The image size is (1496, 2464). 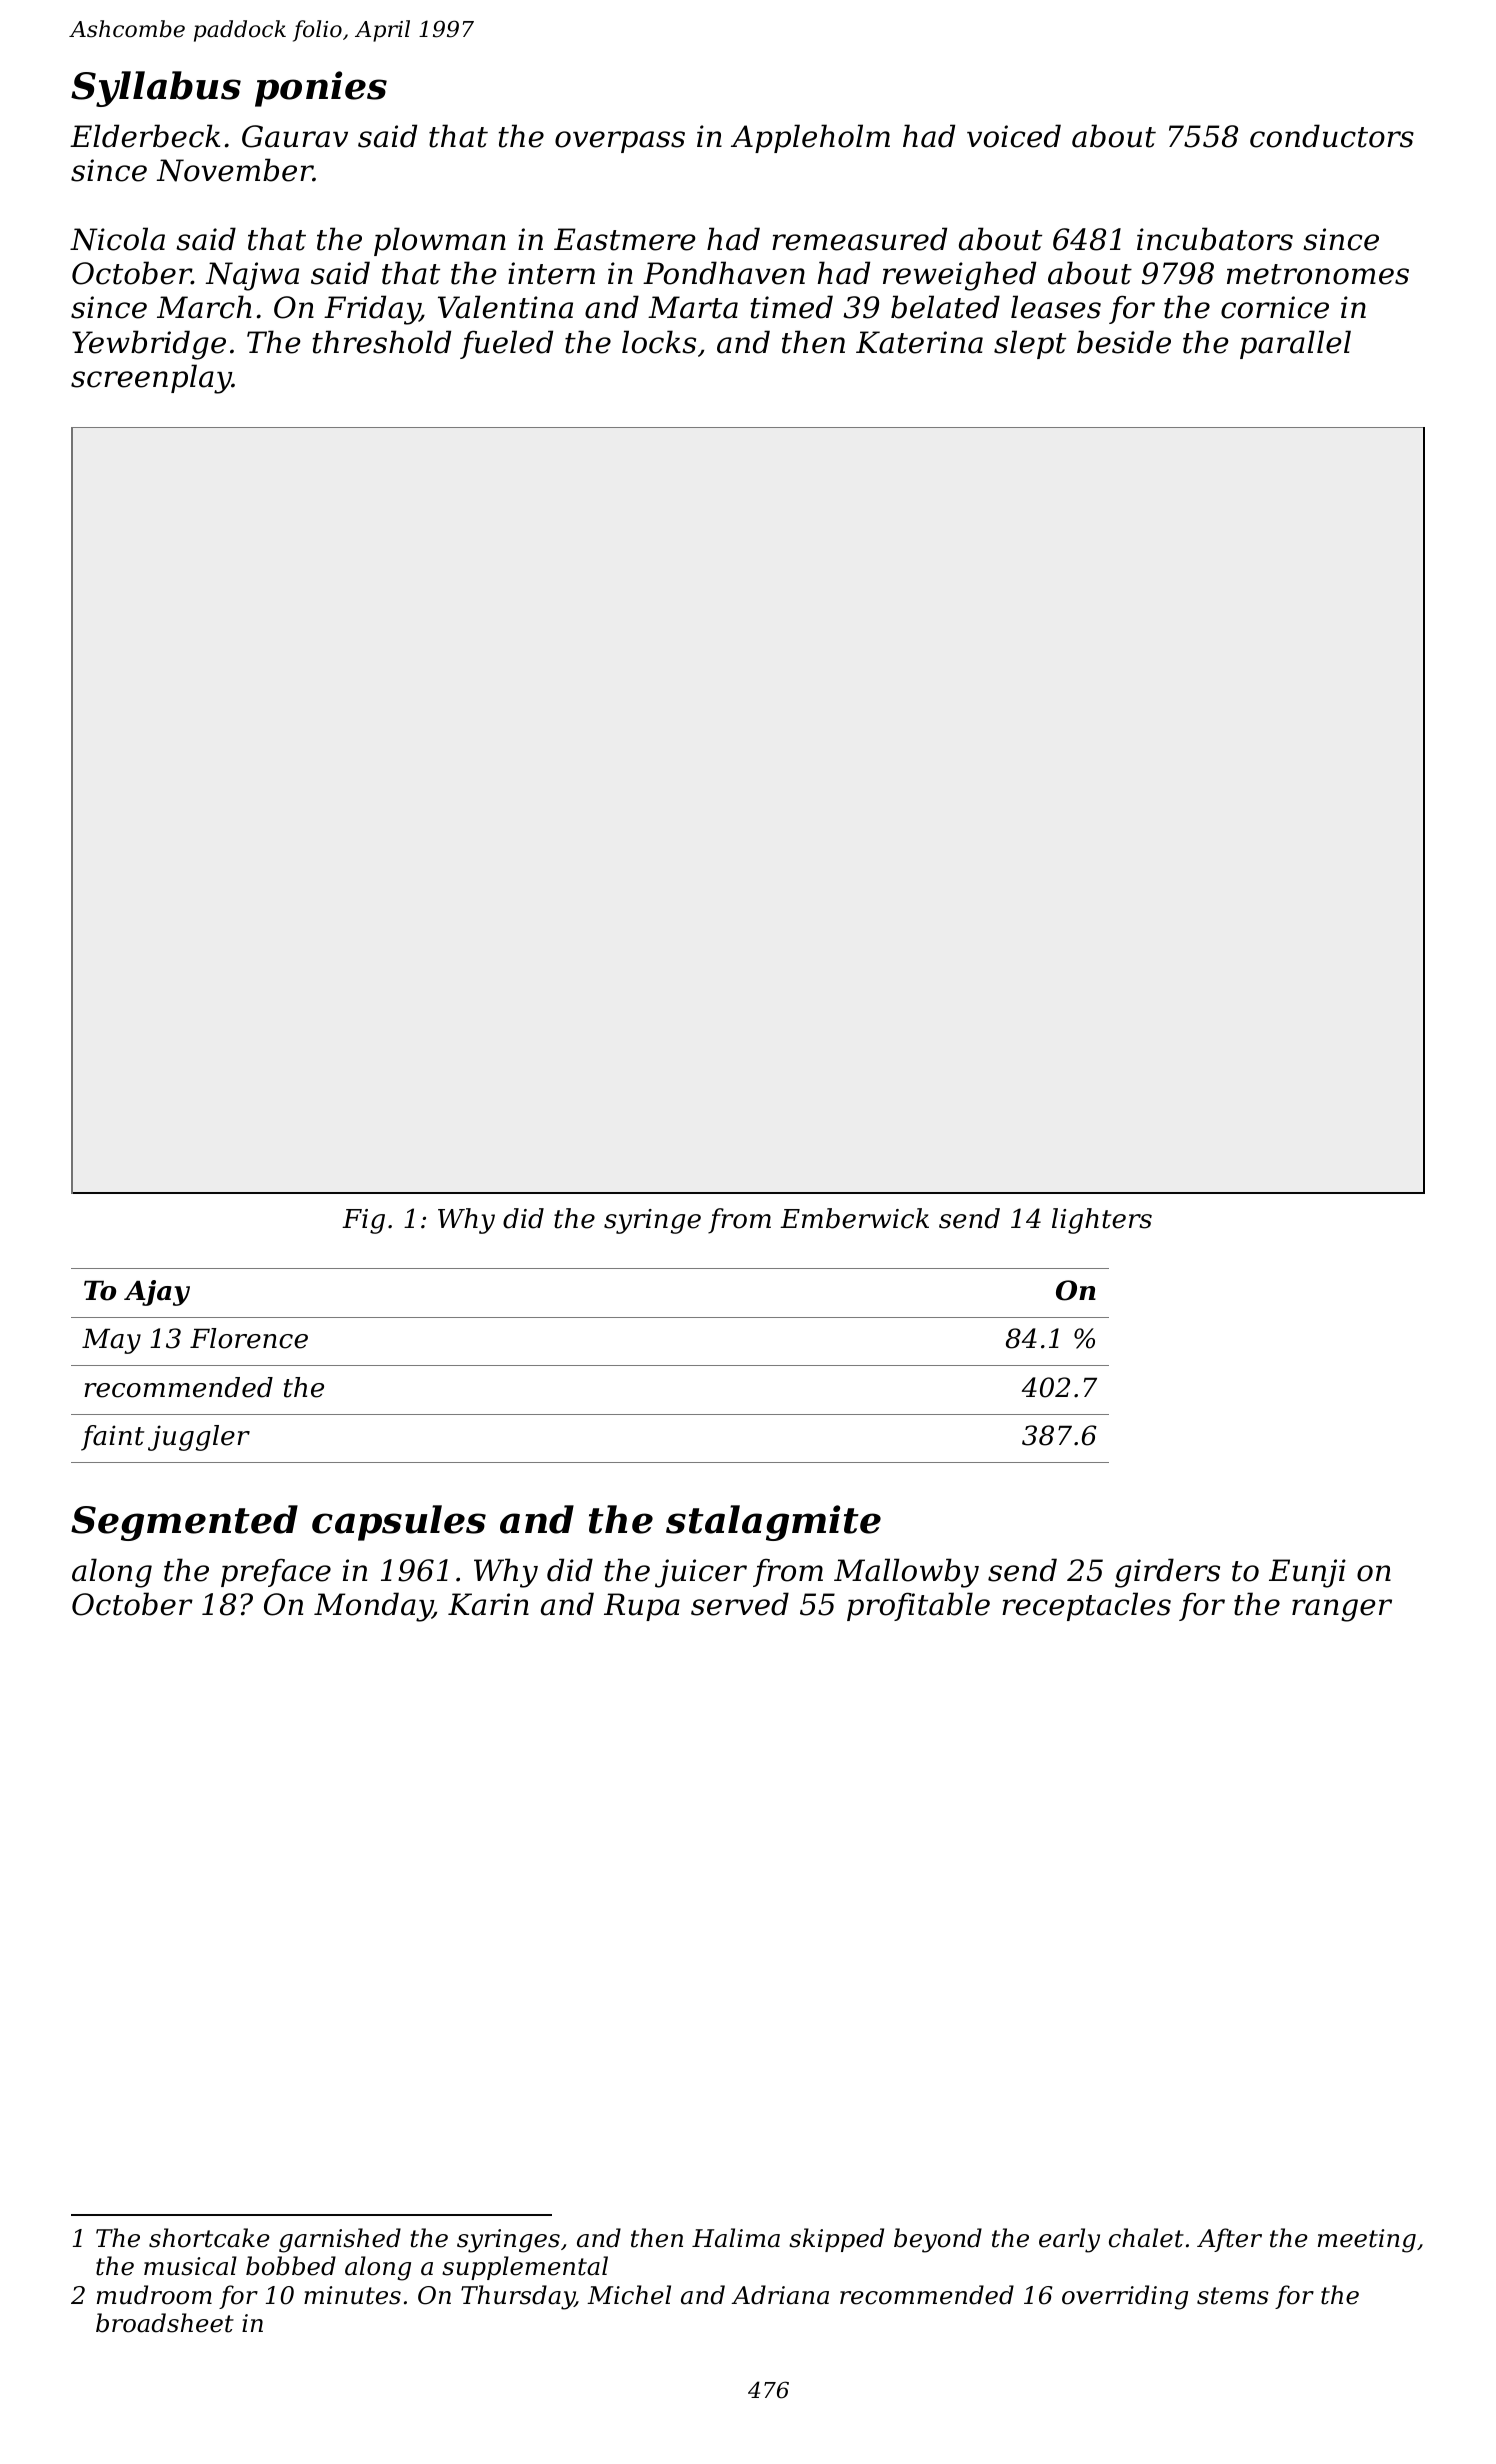 What do you see at coordinates (792, 307) in the screenshot?
I see `timed` at bounding box center [792, 307].
